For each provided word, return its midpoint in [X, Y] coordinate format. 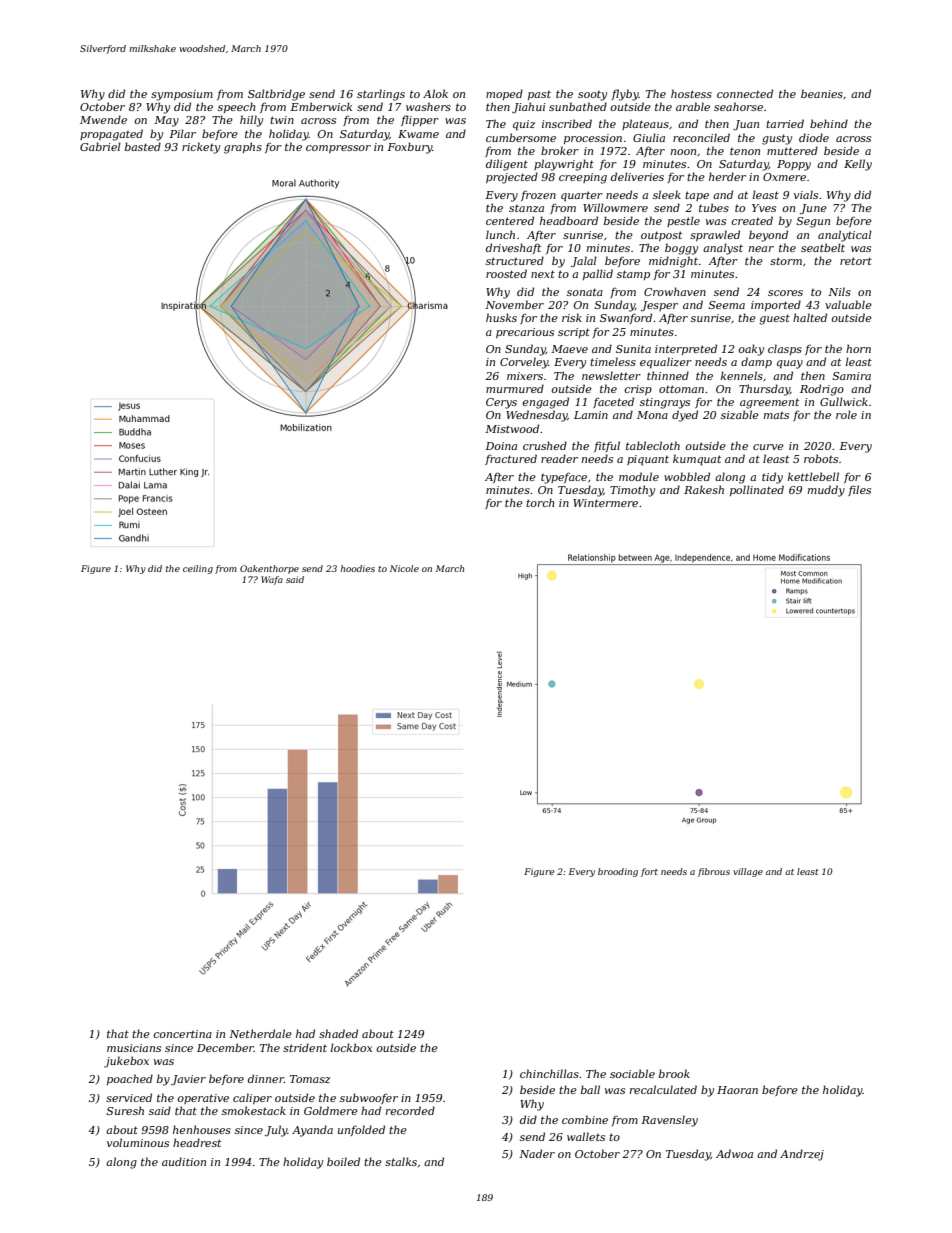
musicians [134, 1048]
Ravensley [669, 1121]
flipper [420, 120]
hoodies [358, 568]
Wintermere [605, 503]
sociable [632, 1073]
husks [501, 317]
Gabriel [100, 146]
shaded [338, 1033]
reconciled [701, 137]
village [748, 872]
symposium [182, 95]
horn [858, 348]
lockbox [352, 1047]
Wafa [272, 580]
